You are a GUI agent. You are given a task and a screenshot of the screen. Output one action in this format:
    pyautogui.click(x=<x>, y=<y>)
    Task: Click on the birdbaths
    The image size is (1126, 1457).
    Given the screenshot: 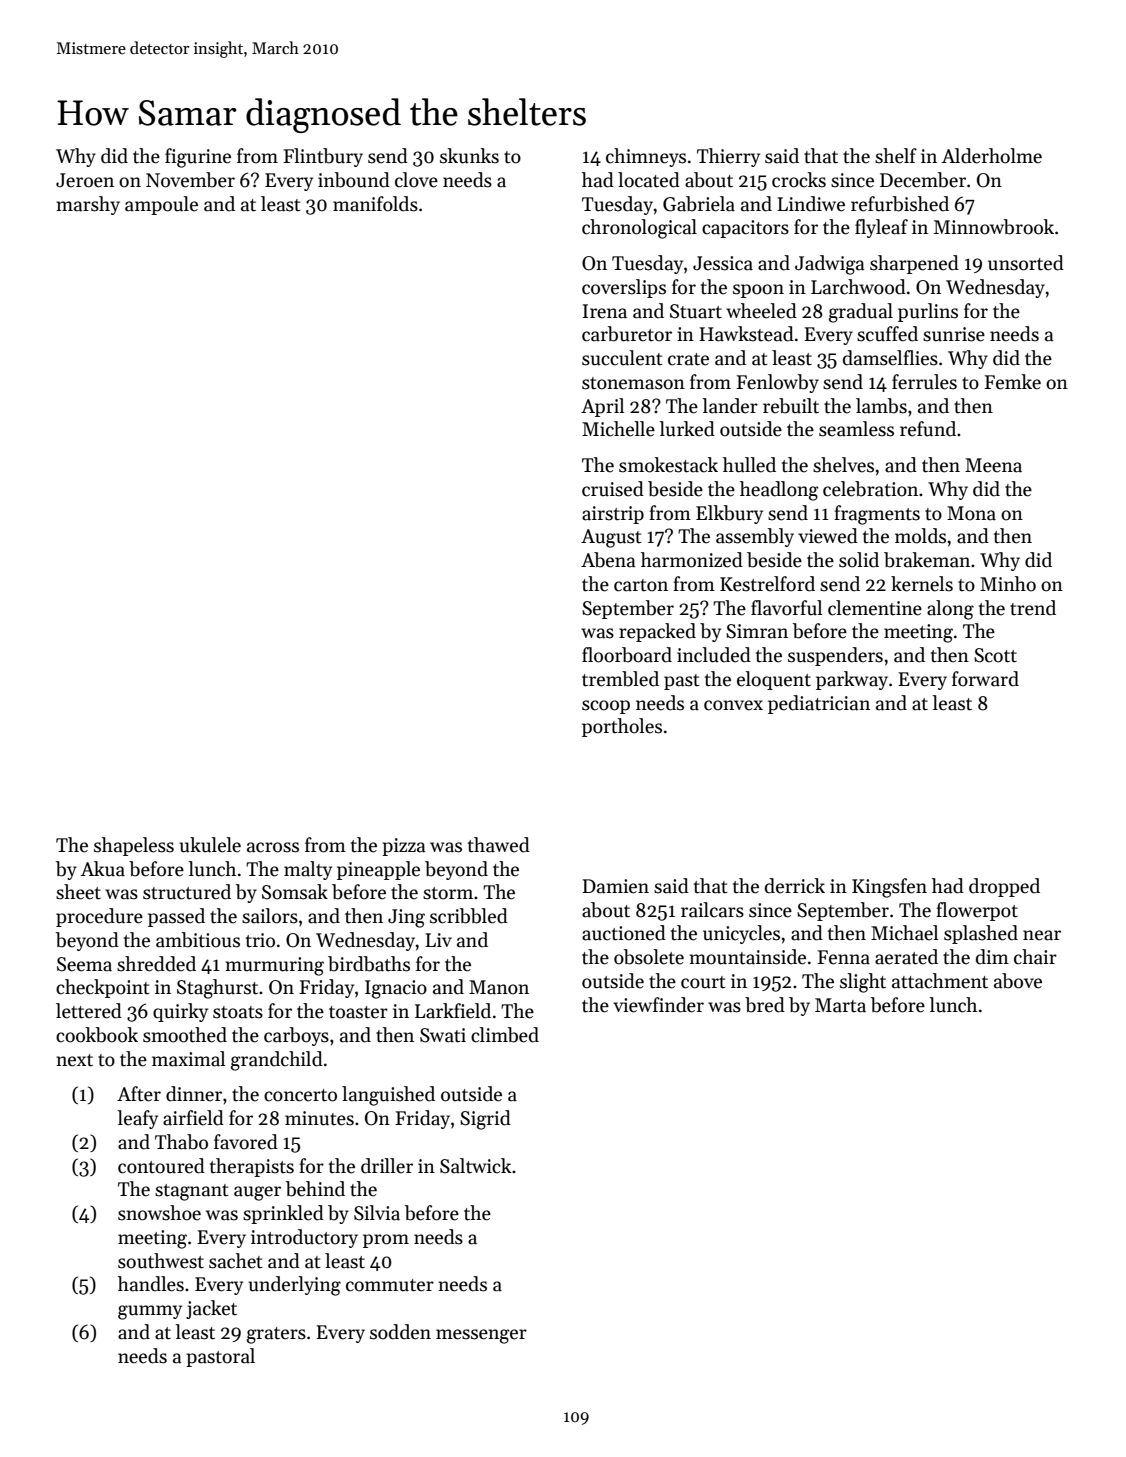 What is the action you would take?
    pyautogui.click(x=369, y=964)
